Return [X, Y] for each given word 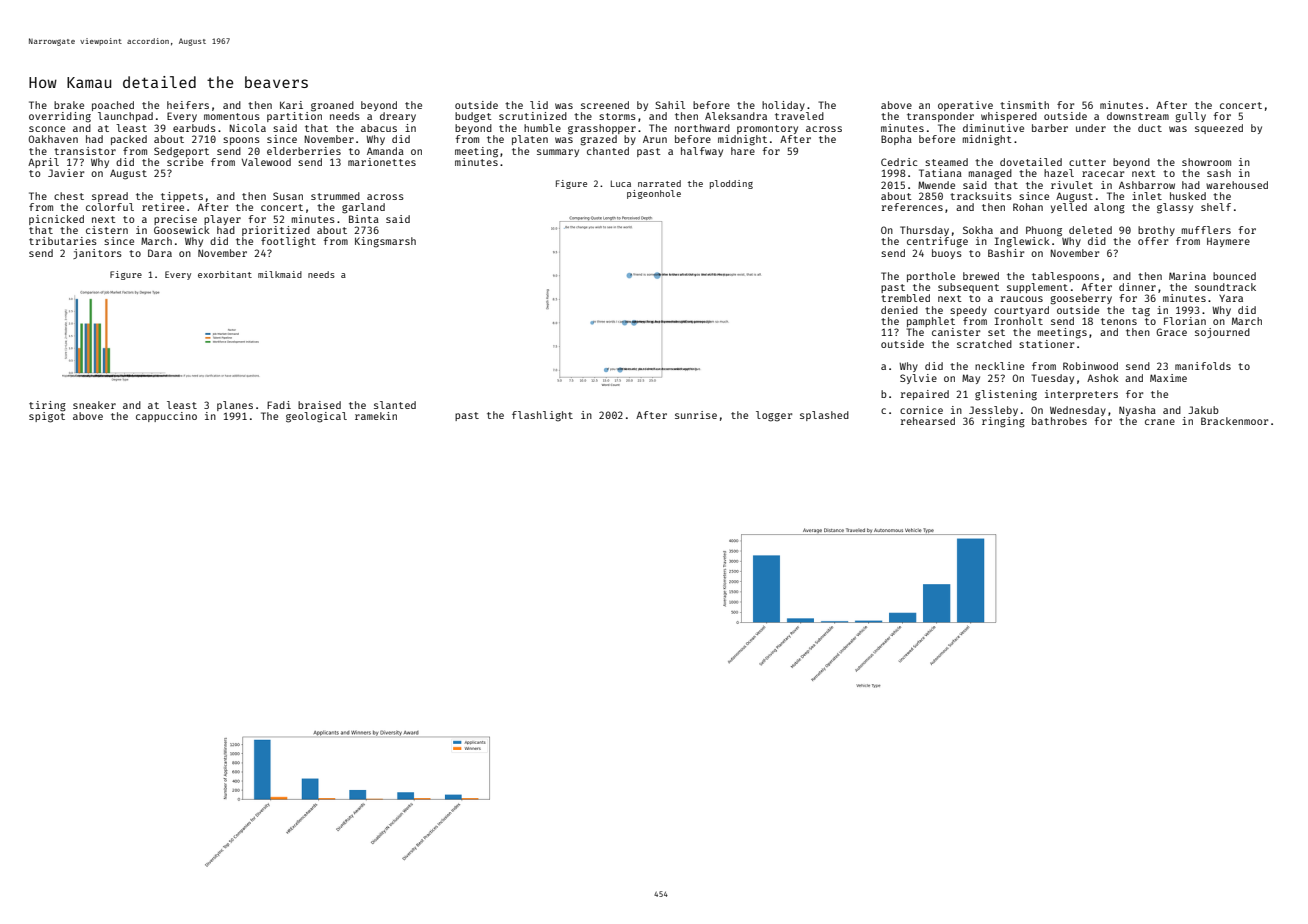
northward [702, 128]
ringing [1003, 422]
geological [316, 417]
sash [1219, 173]
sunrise [696, 415]
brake [69, 105]
